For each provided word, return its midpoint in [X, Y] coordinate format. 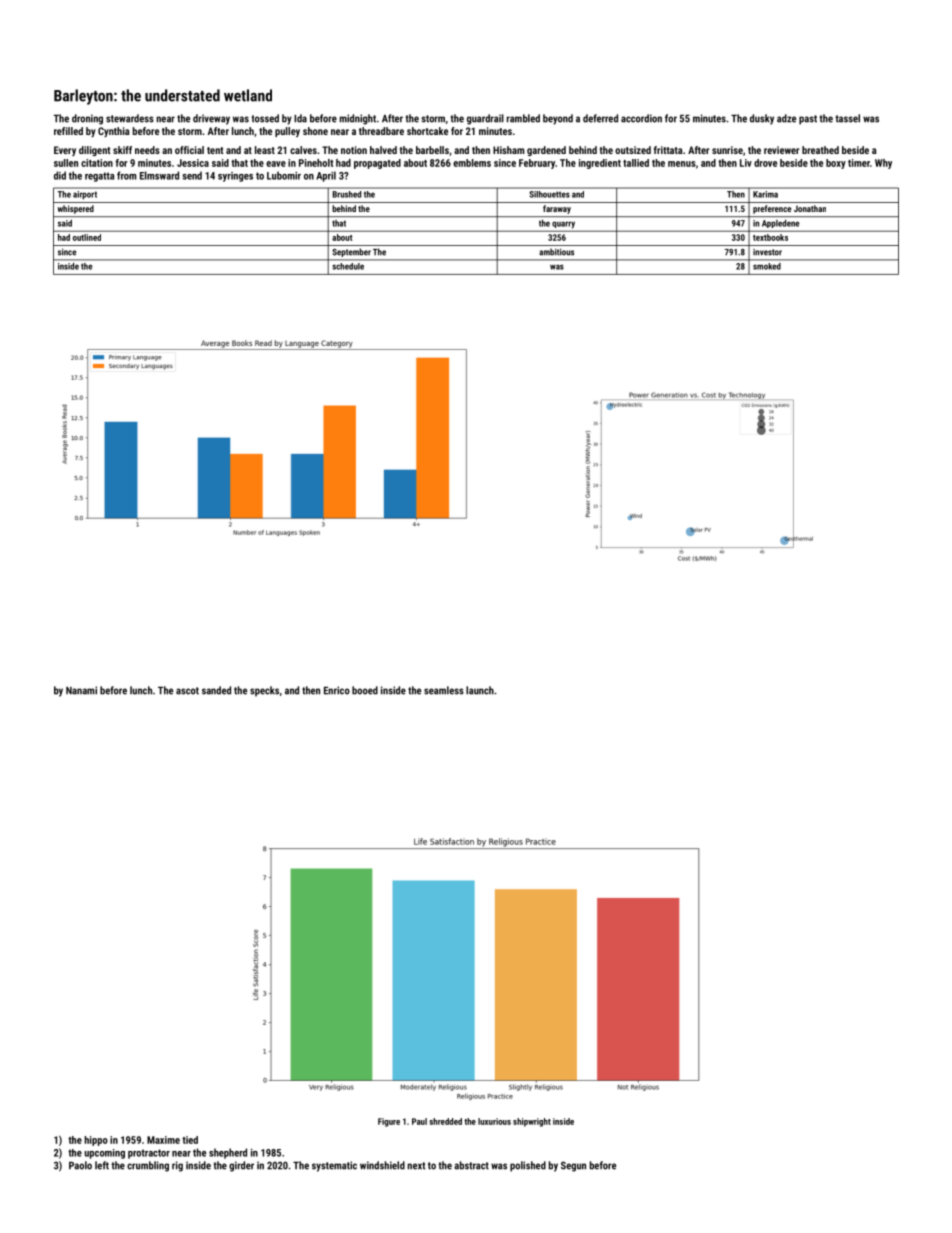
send [192, 175]
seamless [444, 690]
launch [480, 690]
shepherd [228, 1153]
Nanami [81, 690]
